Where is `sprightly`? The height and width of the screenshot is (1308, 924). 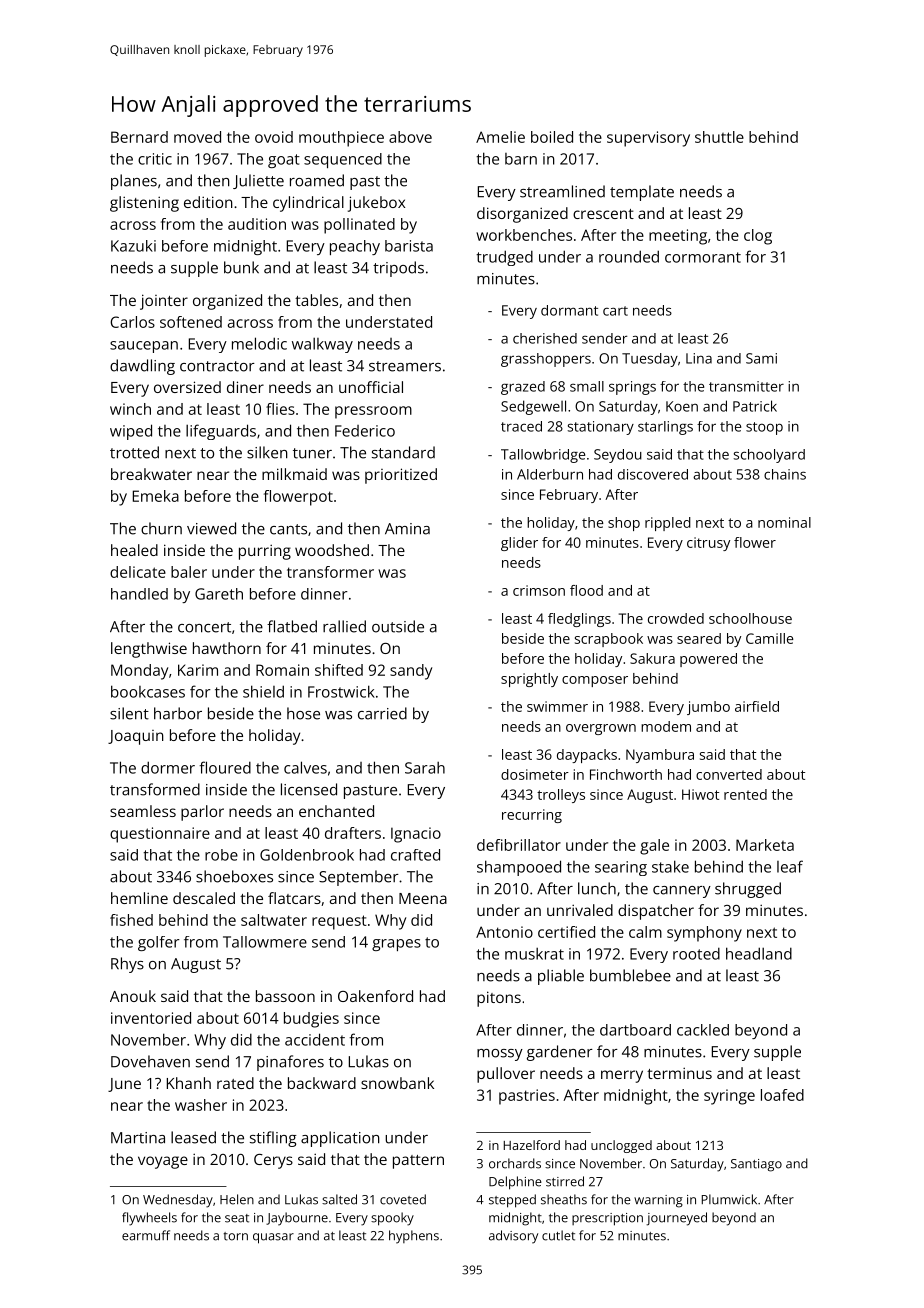
sprightly is located at coordinates (529, 680).
